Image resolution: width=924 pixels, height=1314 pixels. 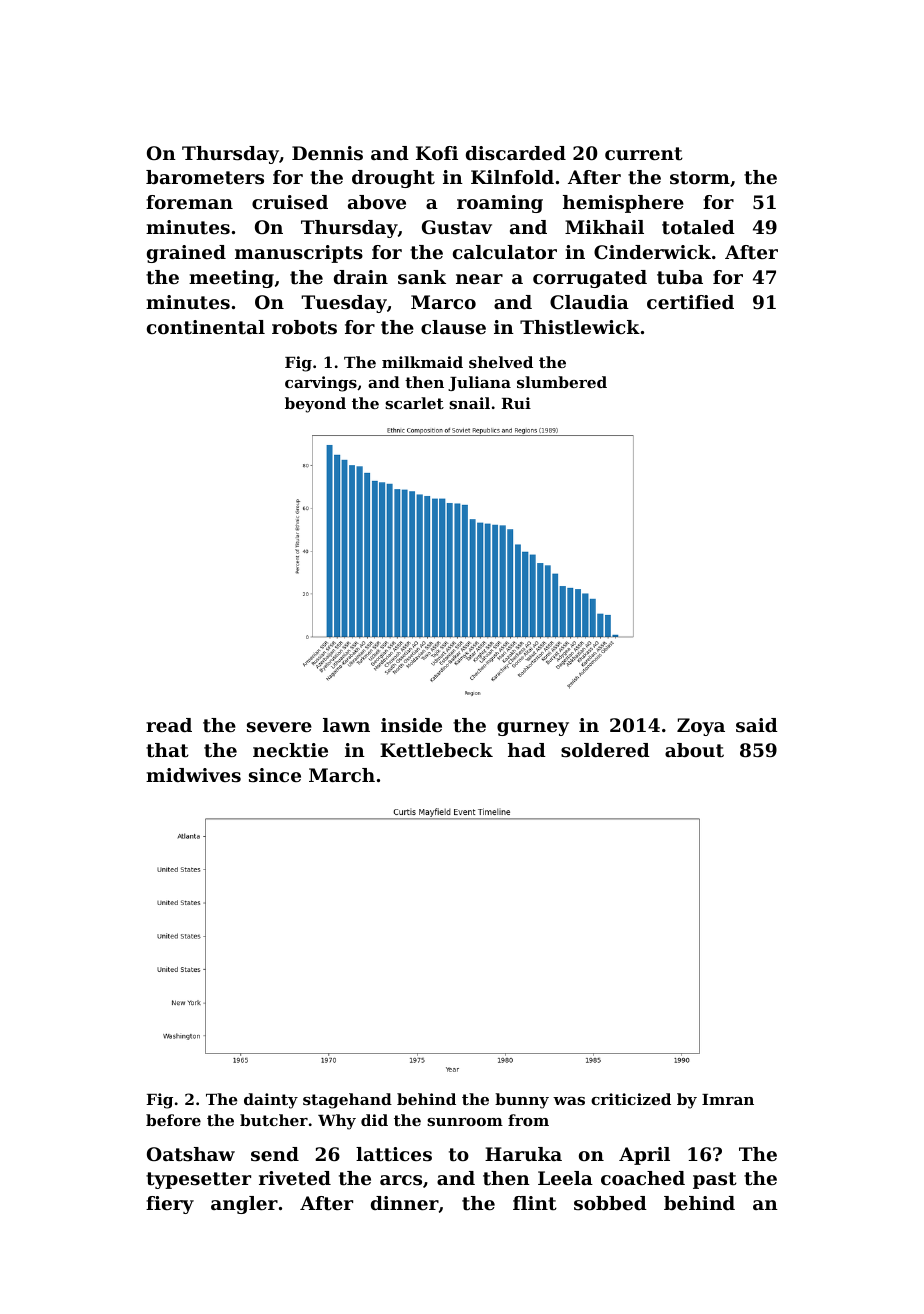 What do you see at coordinates (437, 153) in the page?
I see `Kofi` at bounding box center [437, 153].
